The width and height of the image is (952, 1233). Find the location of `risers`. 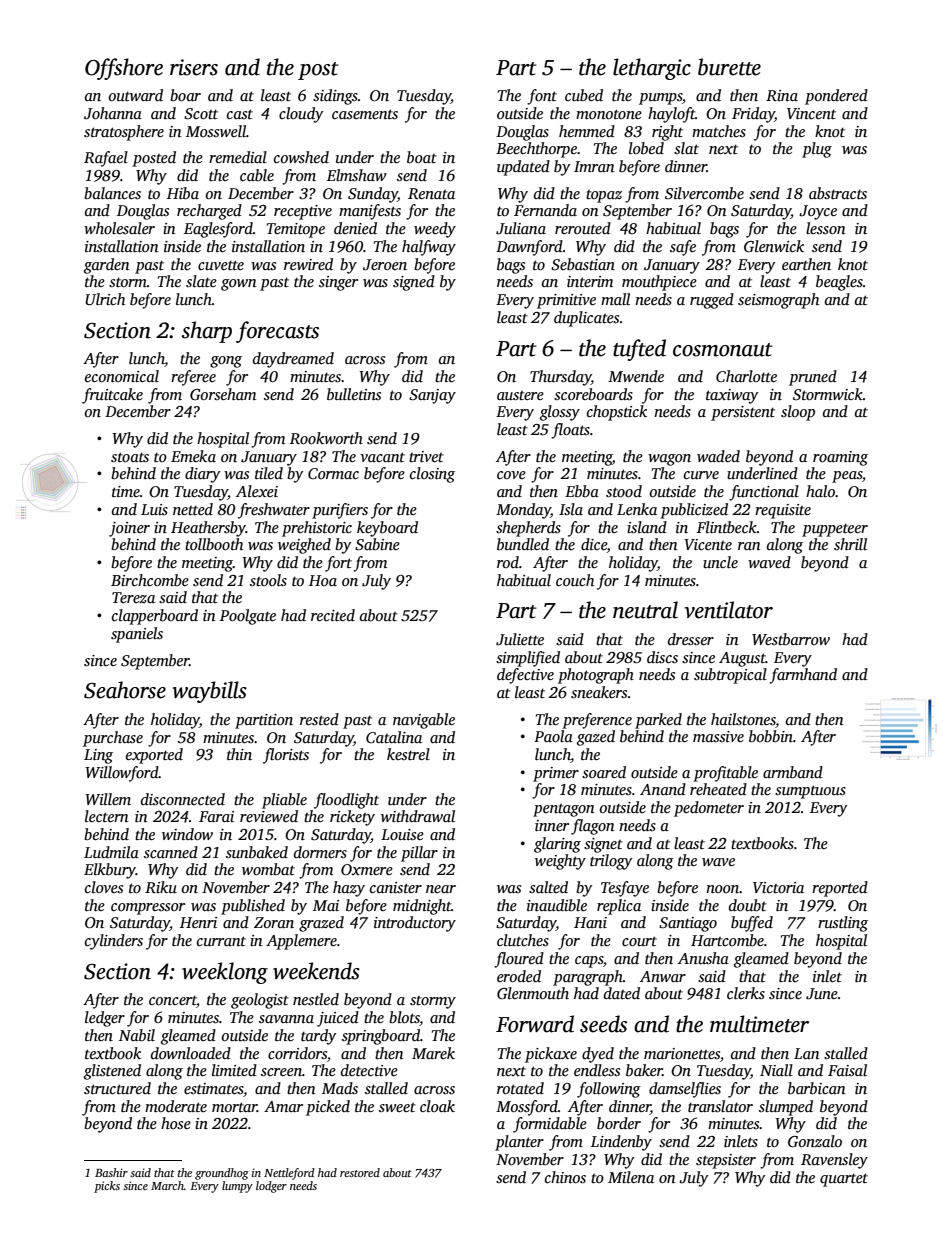

risers is located at coordinates (194, 67).
